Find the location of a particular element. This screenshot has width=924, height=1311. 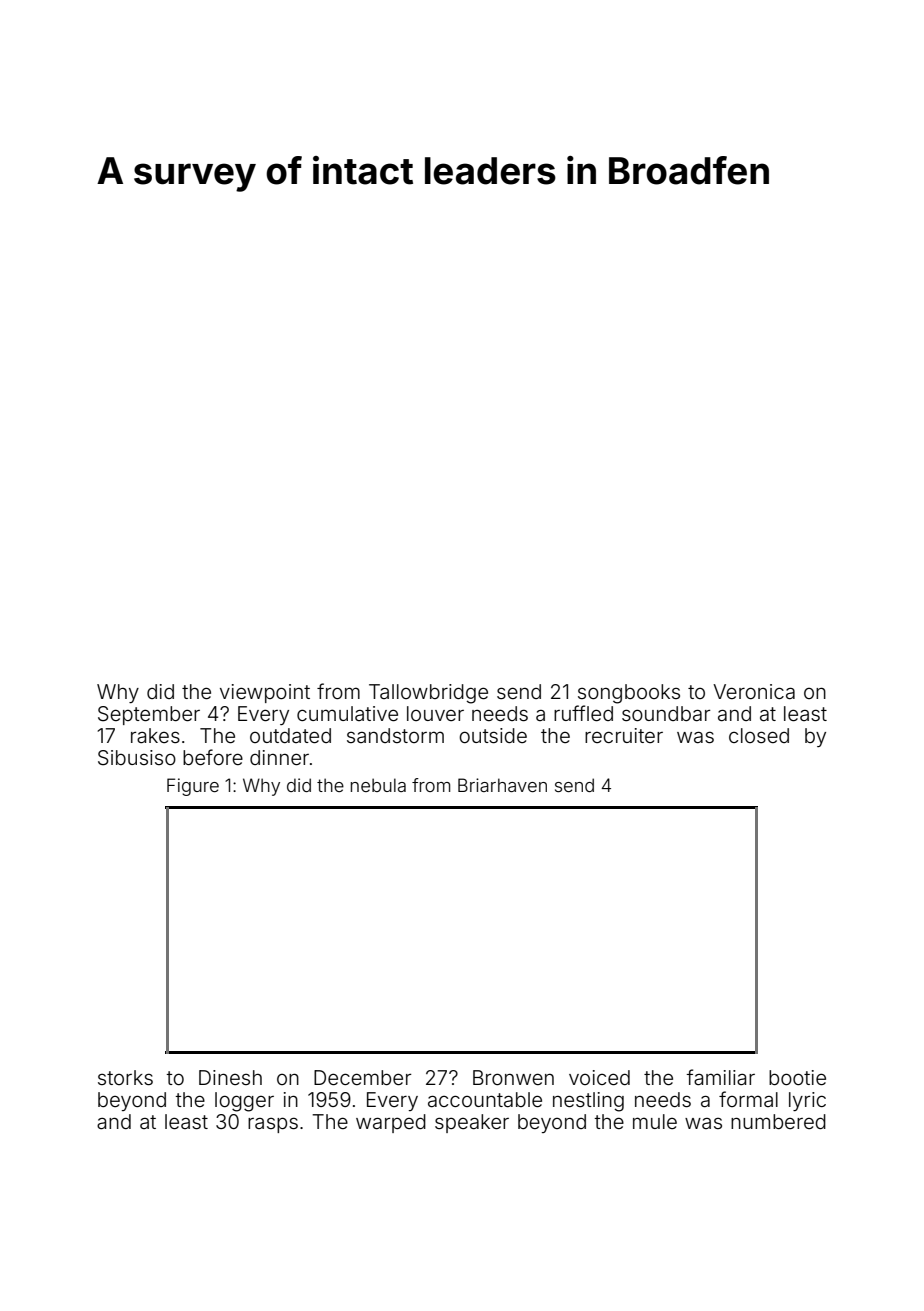

closed is located at coordinates (759, 735).
